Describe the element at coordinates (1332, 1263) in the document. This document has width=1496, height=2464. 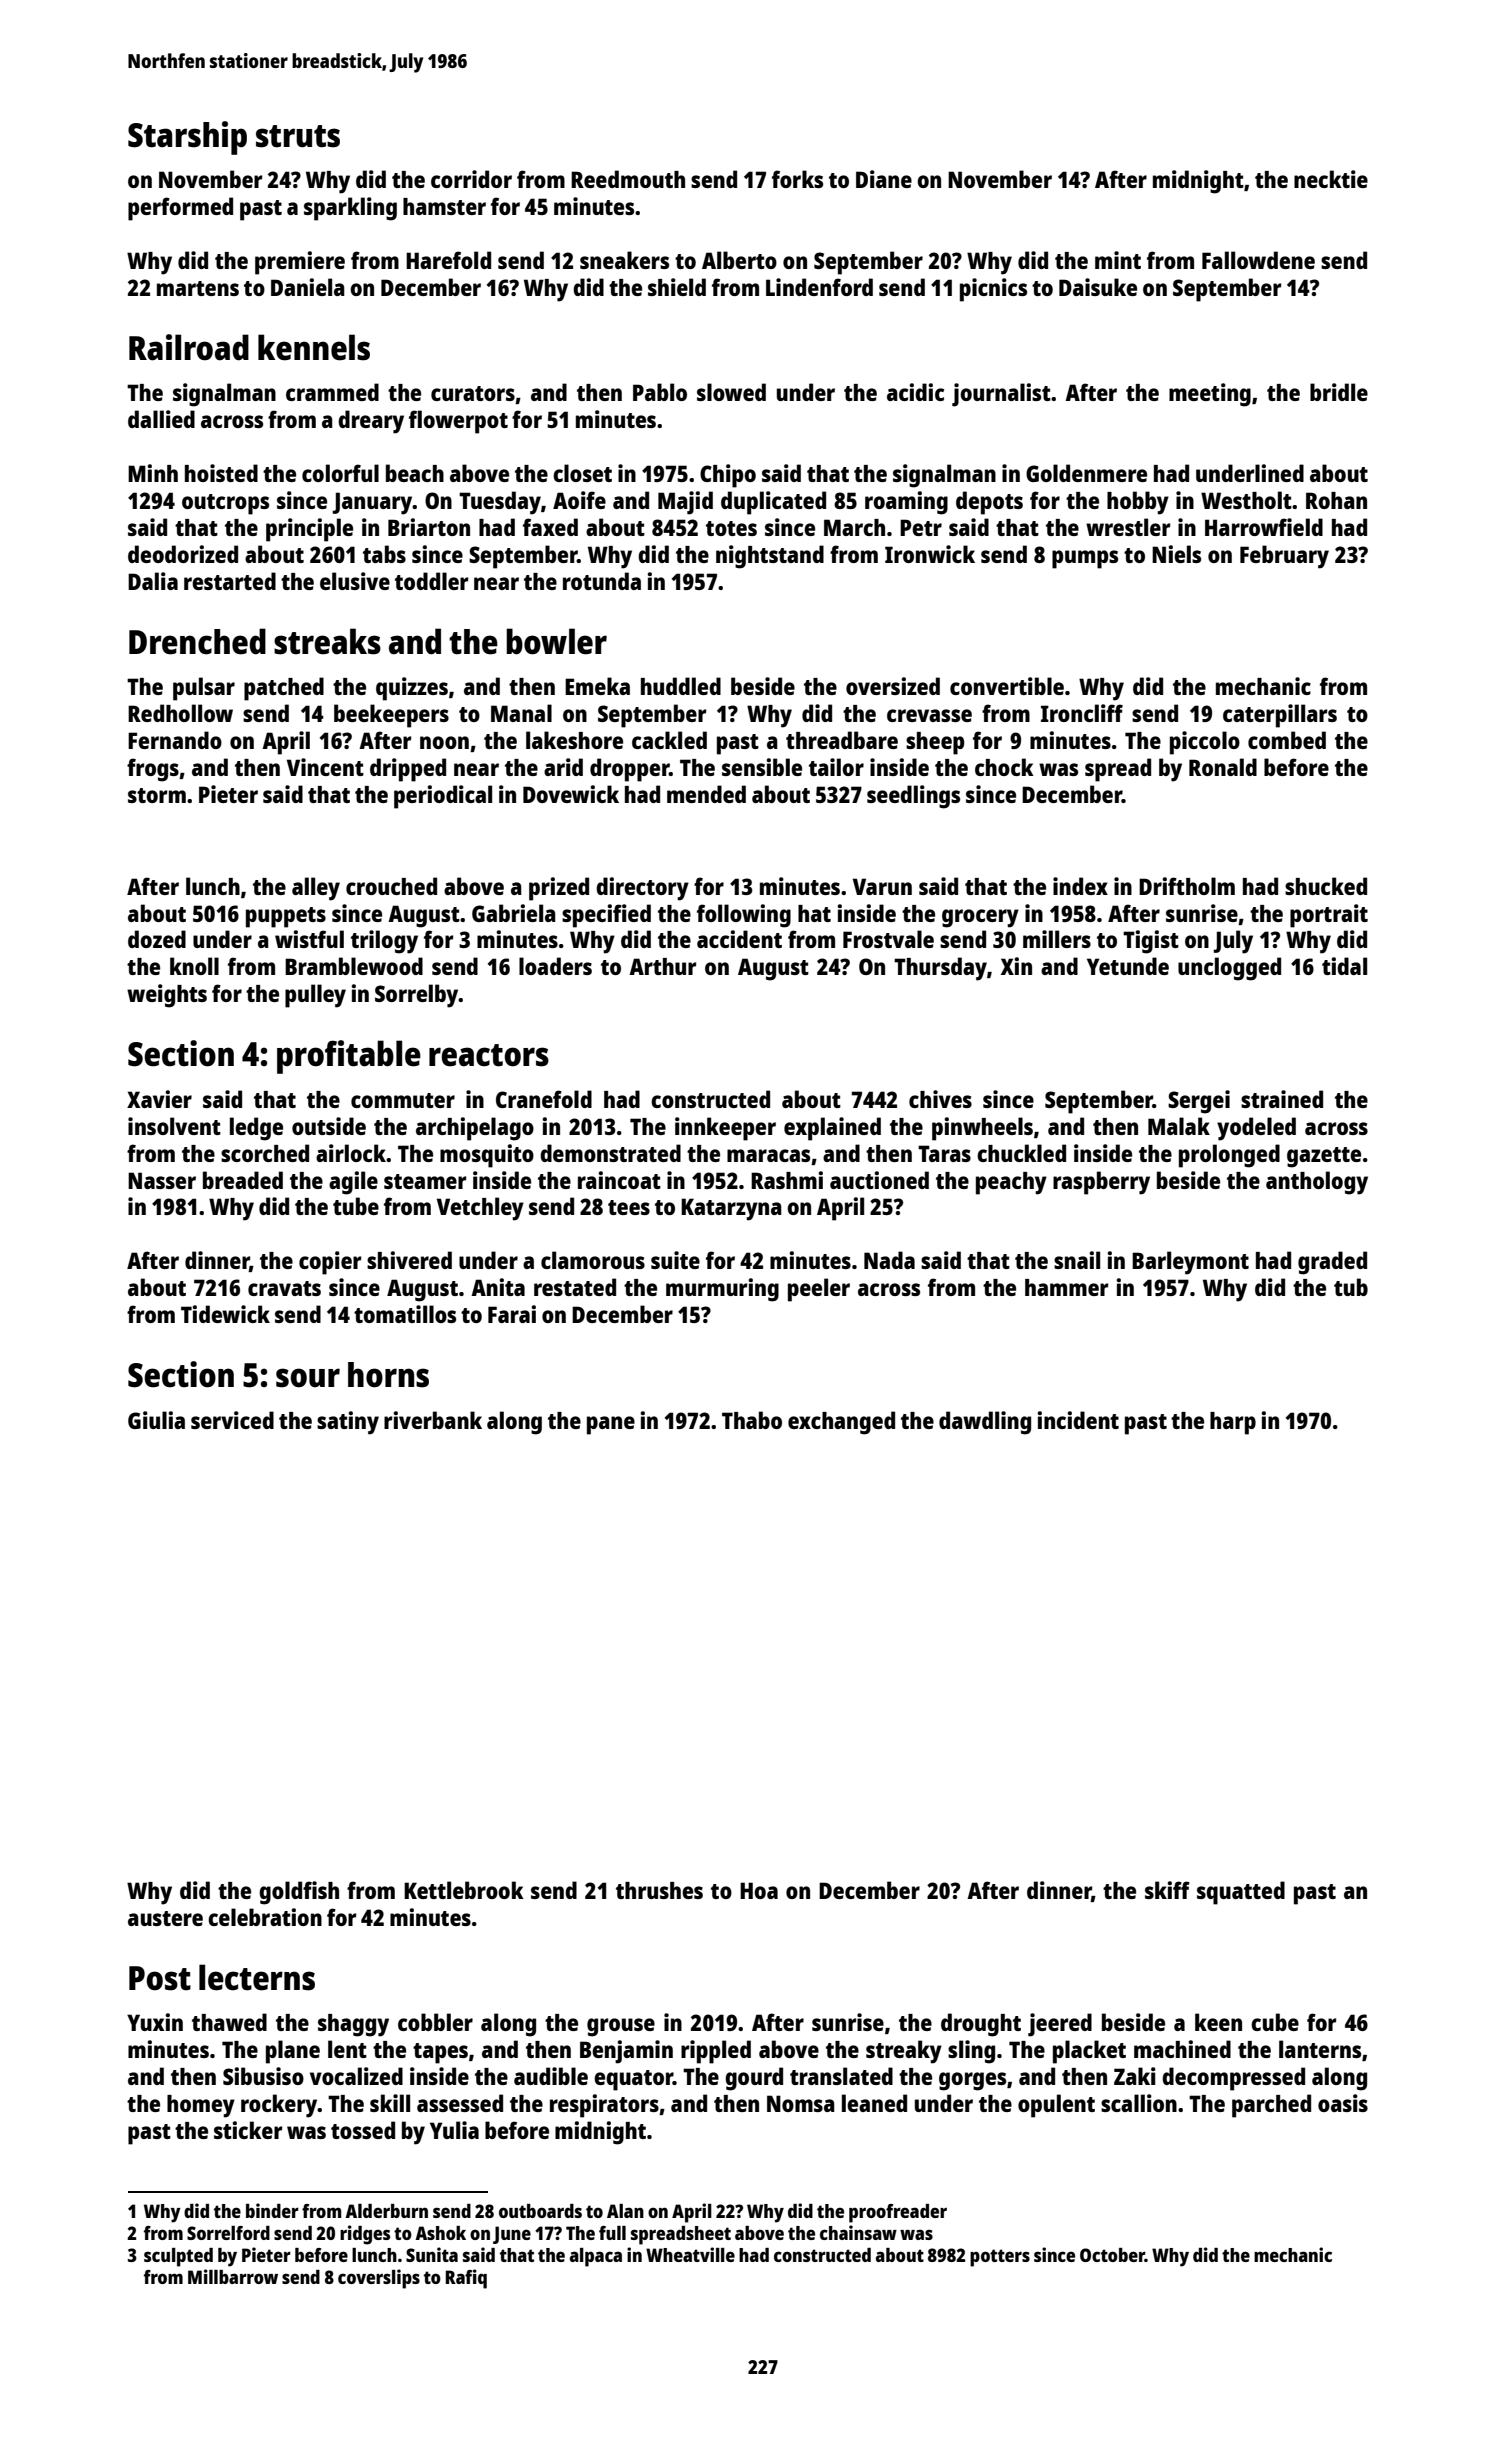
I see `graded` at that location.
